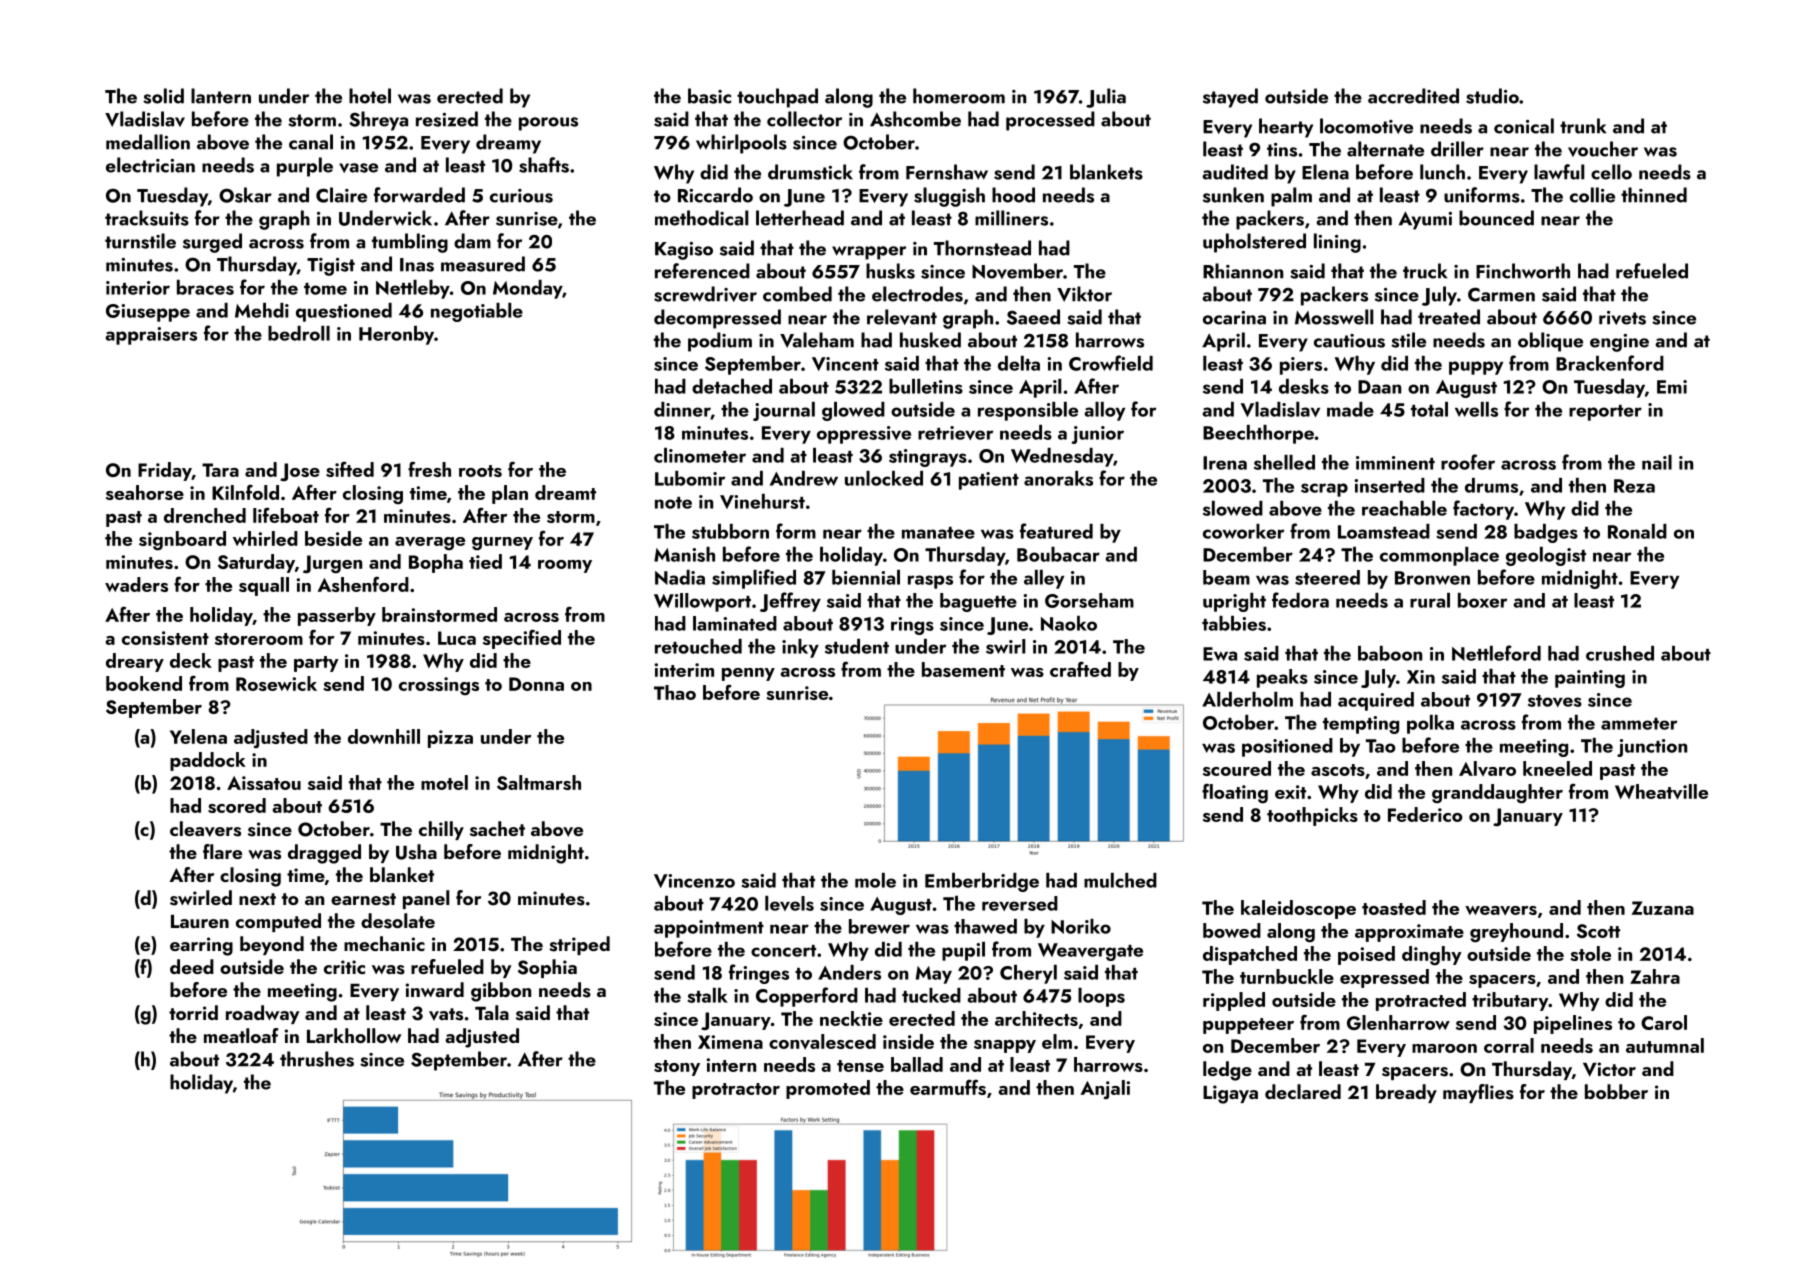 The image size is (1816, 1284). Describe the element at coordinates (1056, 531) in the screenshot. I see `featured` at that location.
